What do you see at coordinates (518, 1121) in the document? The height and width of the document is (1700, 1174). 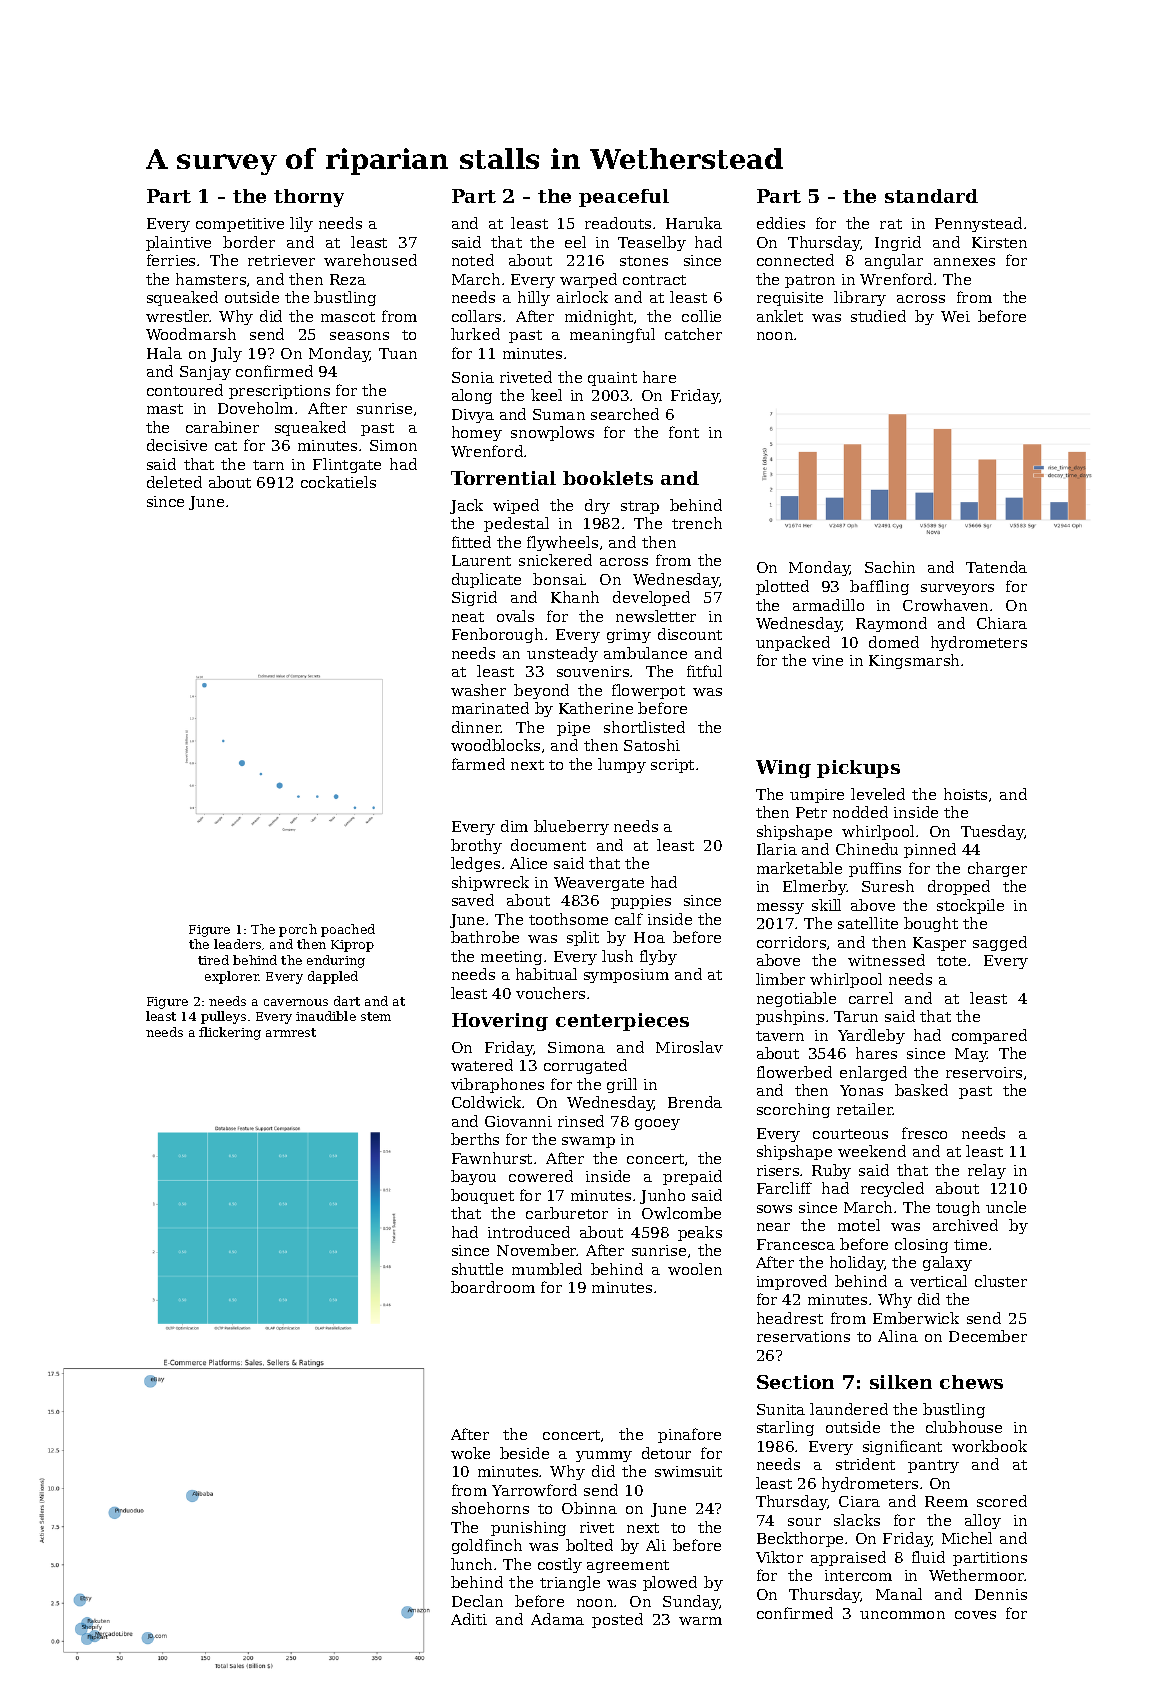 I see `Giovanni` at bounding box center [518, 1121].
